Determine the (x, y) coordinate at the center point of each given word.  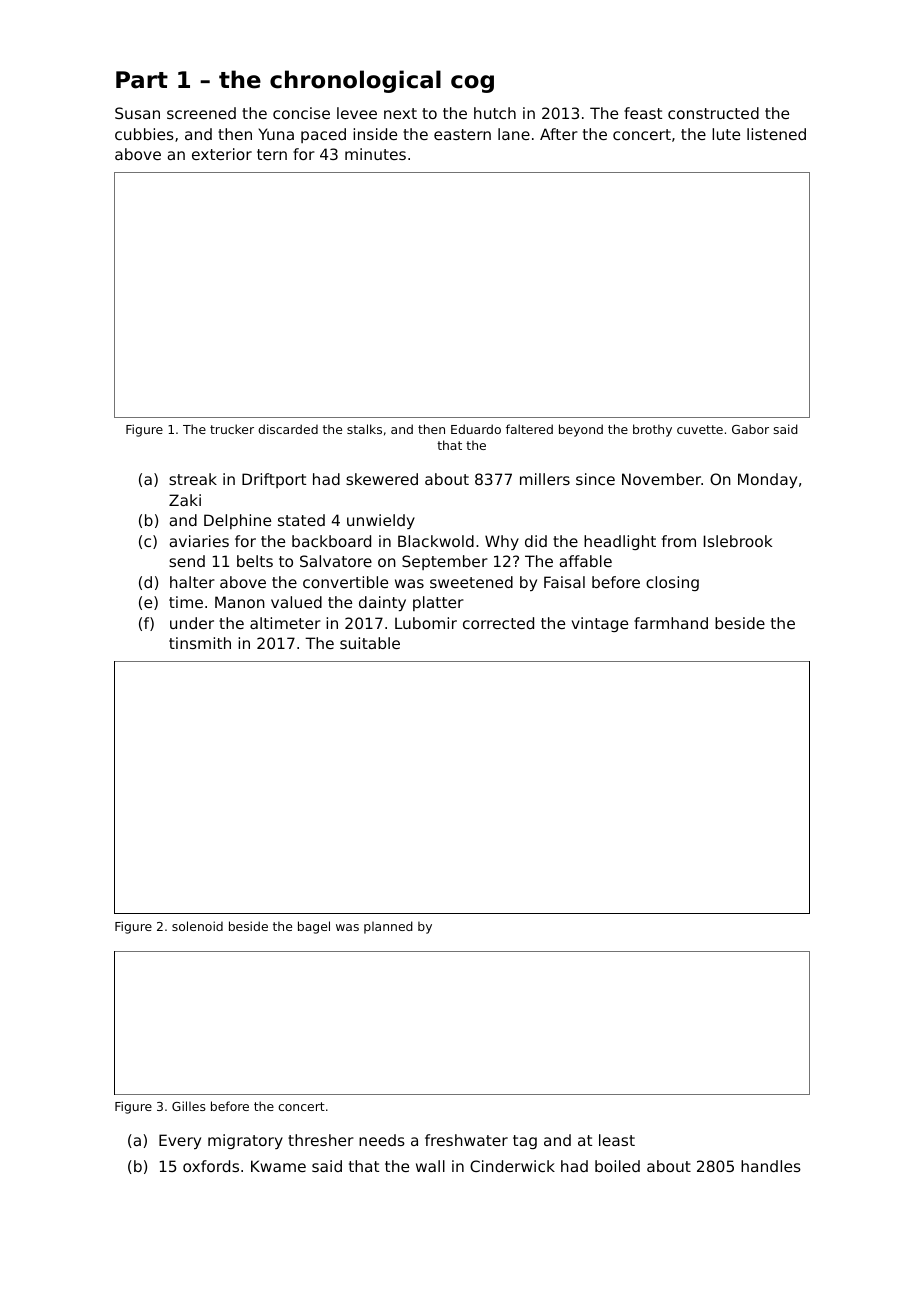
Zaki (185, 500)
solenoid (197, 926)
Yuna (276, 134)
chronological (355, 81)
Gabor (750, 429)
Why (502, 542)
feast (643, 113)
